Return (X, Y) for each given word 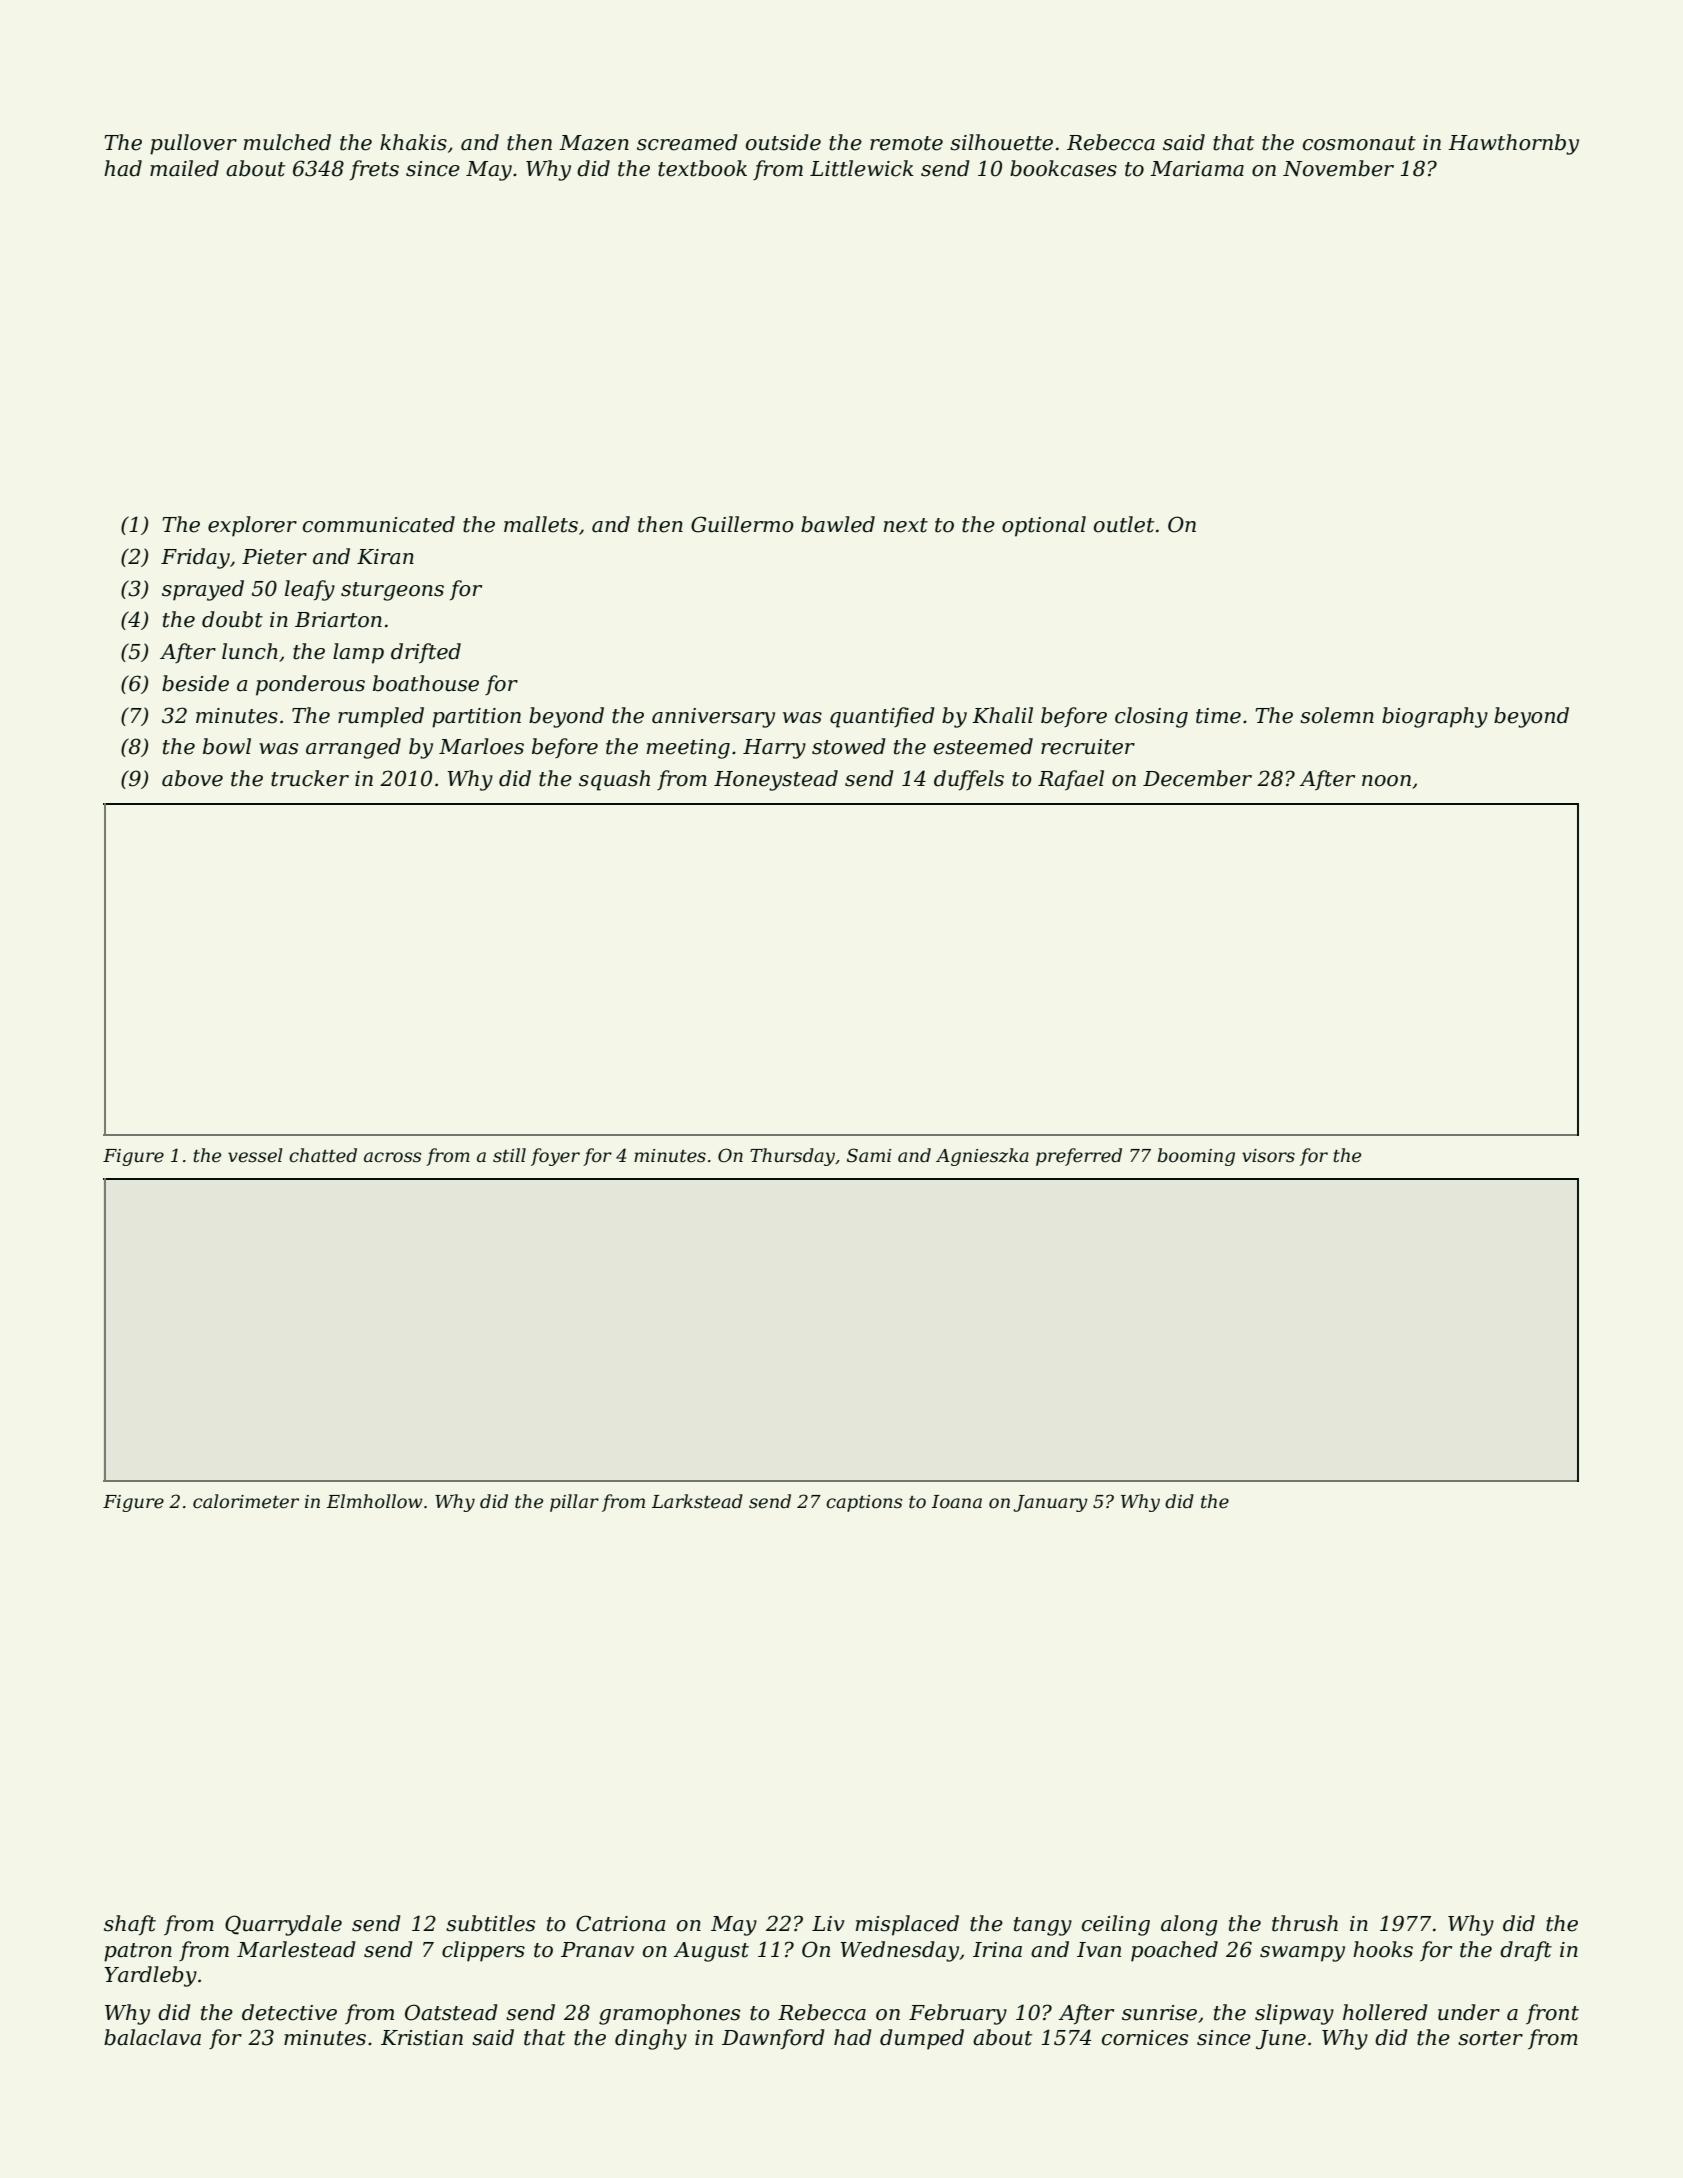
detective (289, 2012)
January (1050, 1503)
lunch (250, 651)
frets (374, 170)
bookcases (1063, 168)
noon (1386, 781)
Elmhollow (374, 1501)
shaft (130, 1925)
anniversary (713, 718)
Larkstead (697, 1501)
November (1338, 168)
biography (1435, 717)
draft (1526, 1951)
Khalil (1002, 715)
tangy (1043, 1926)
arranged (353, 748)
